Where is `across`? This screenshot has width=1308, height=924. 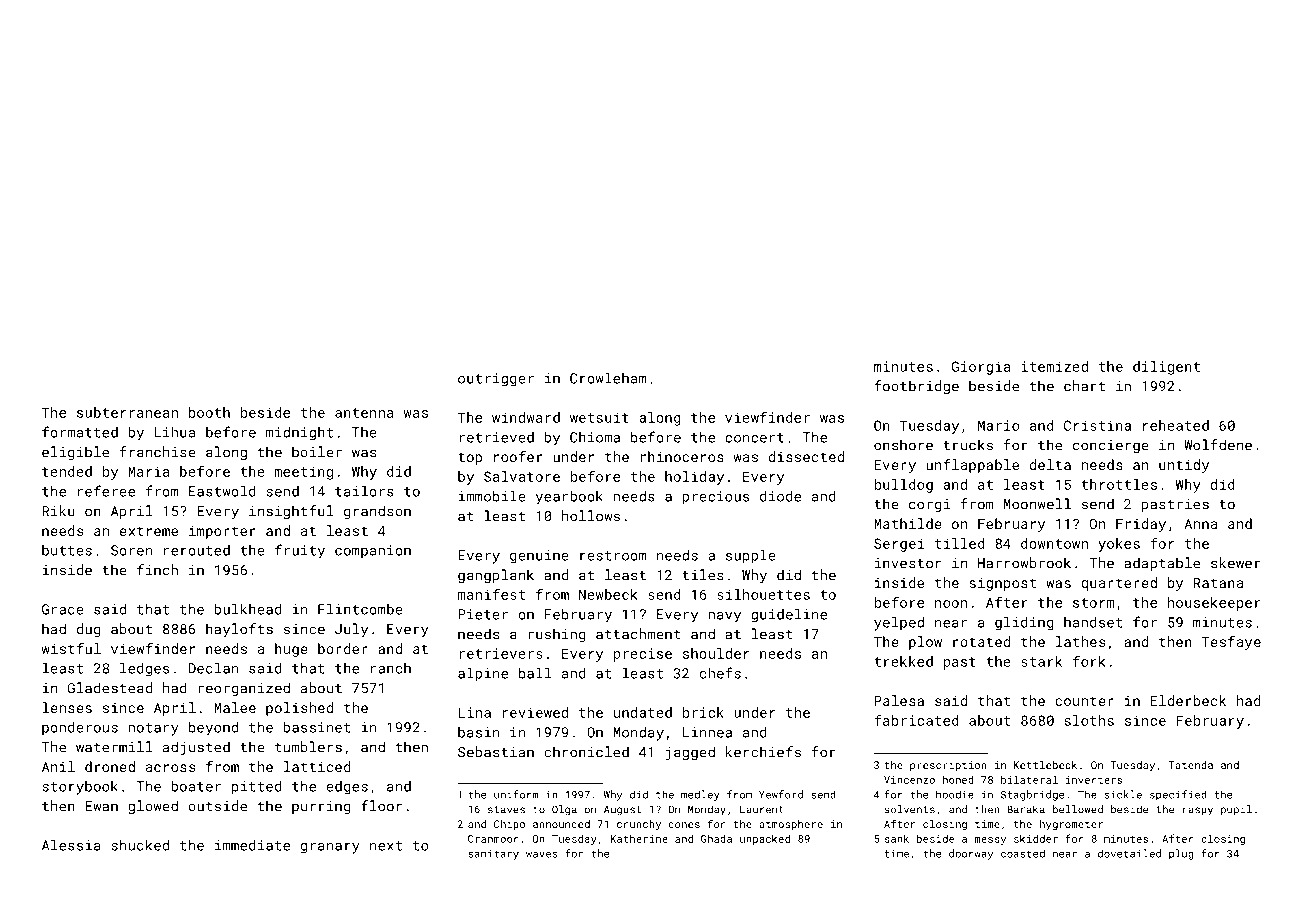 across is located at coordinates (170, 768).
